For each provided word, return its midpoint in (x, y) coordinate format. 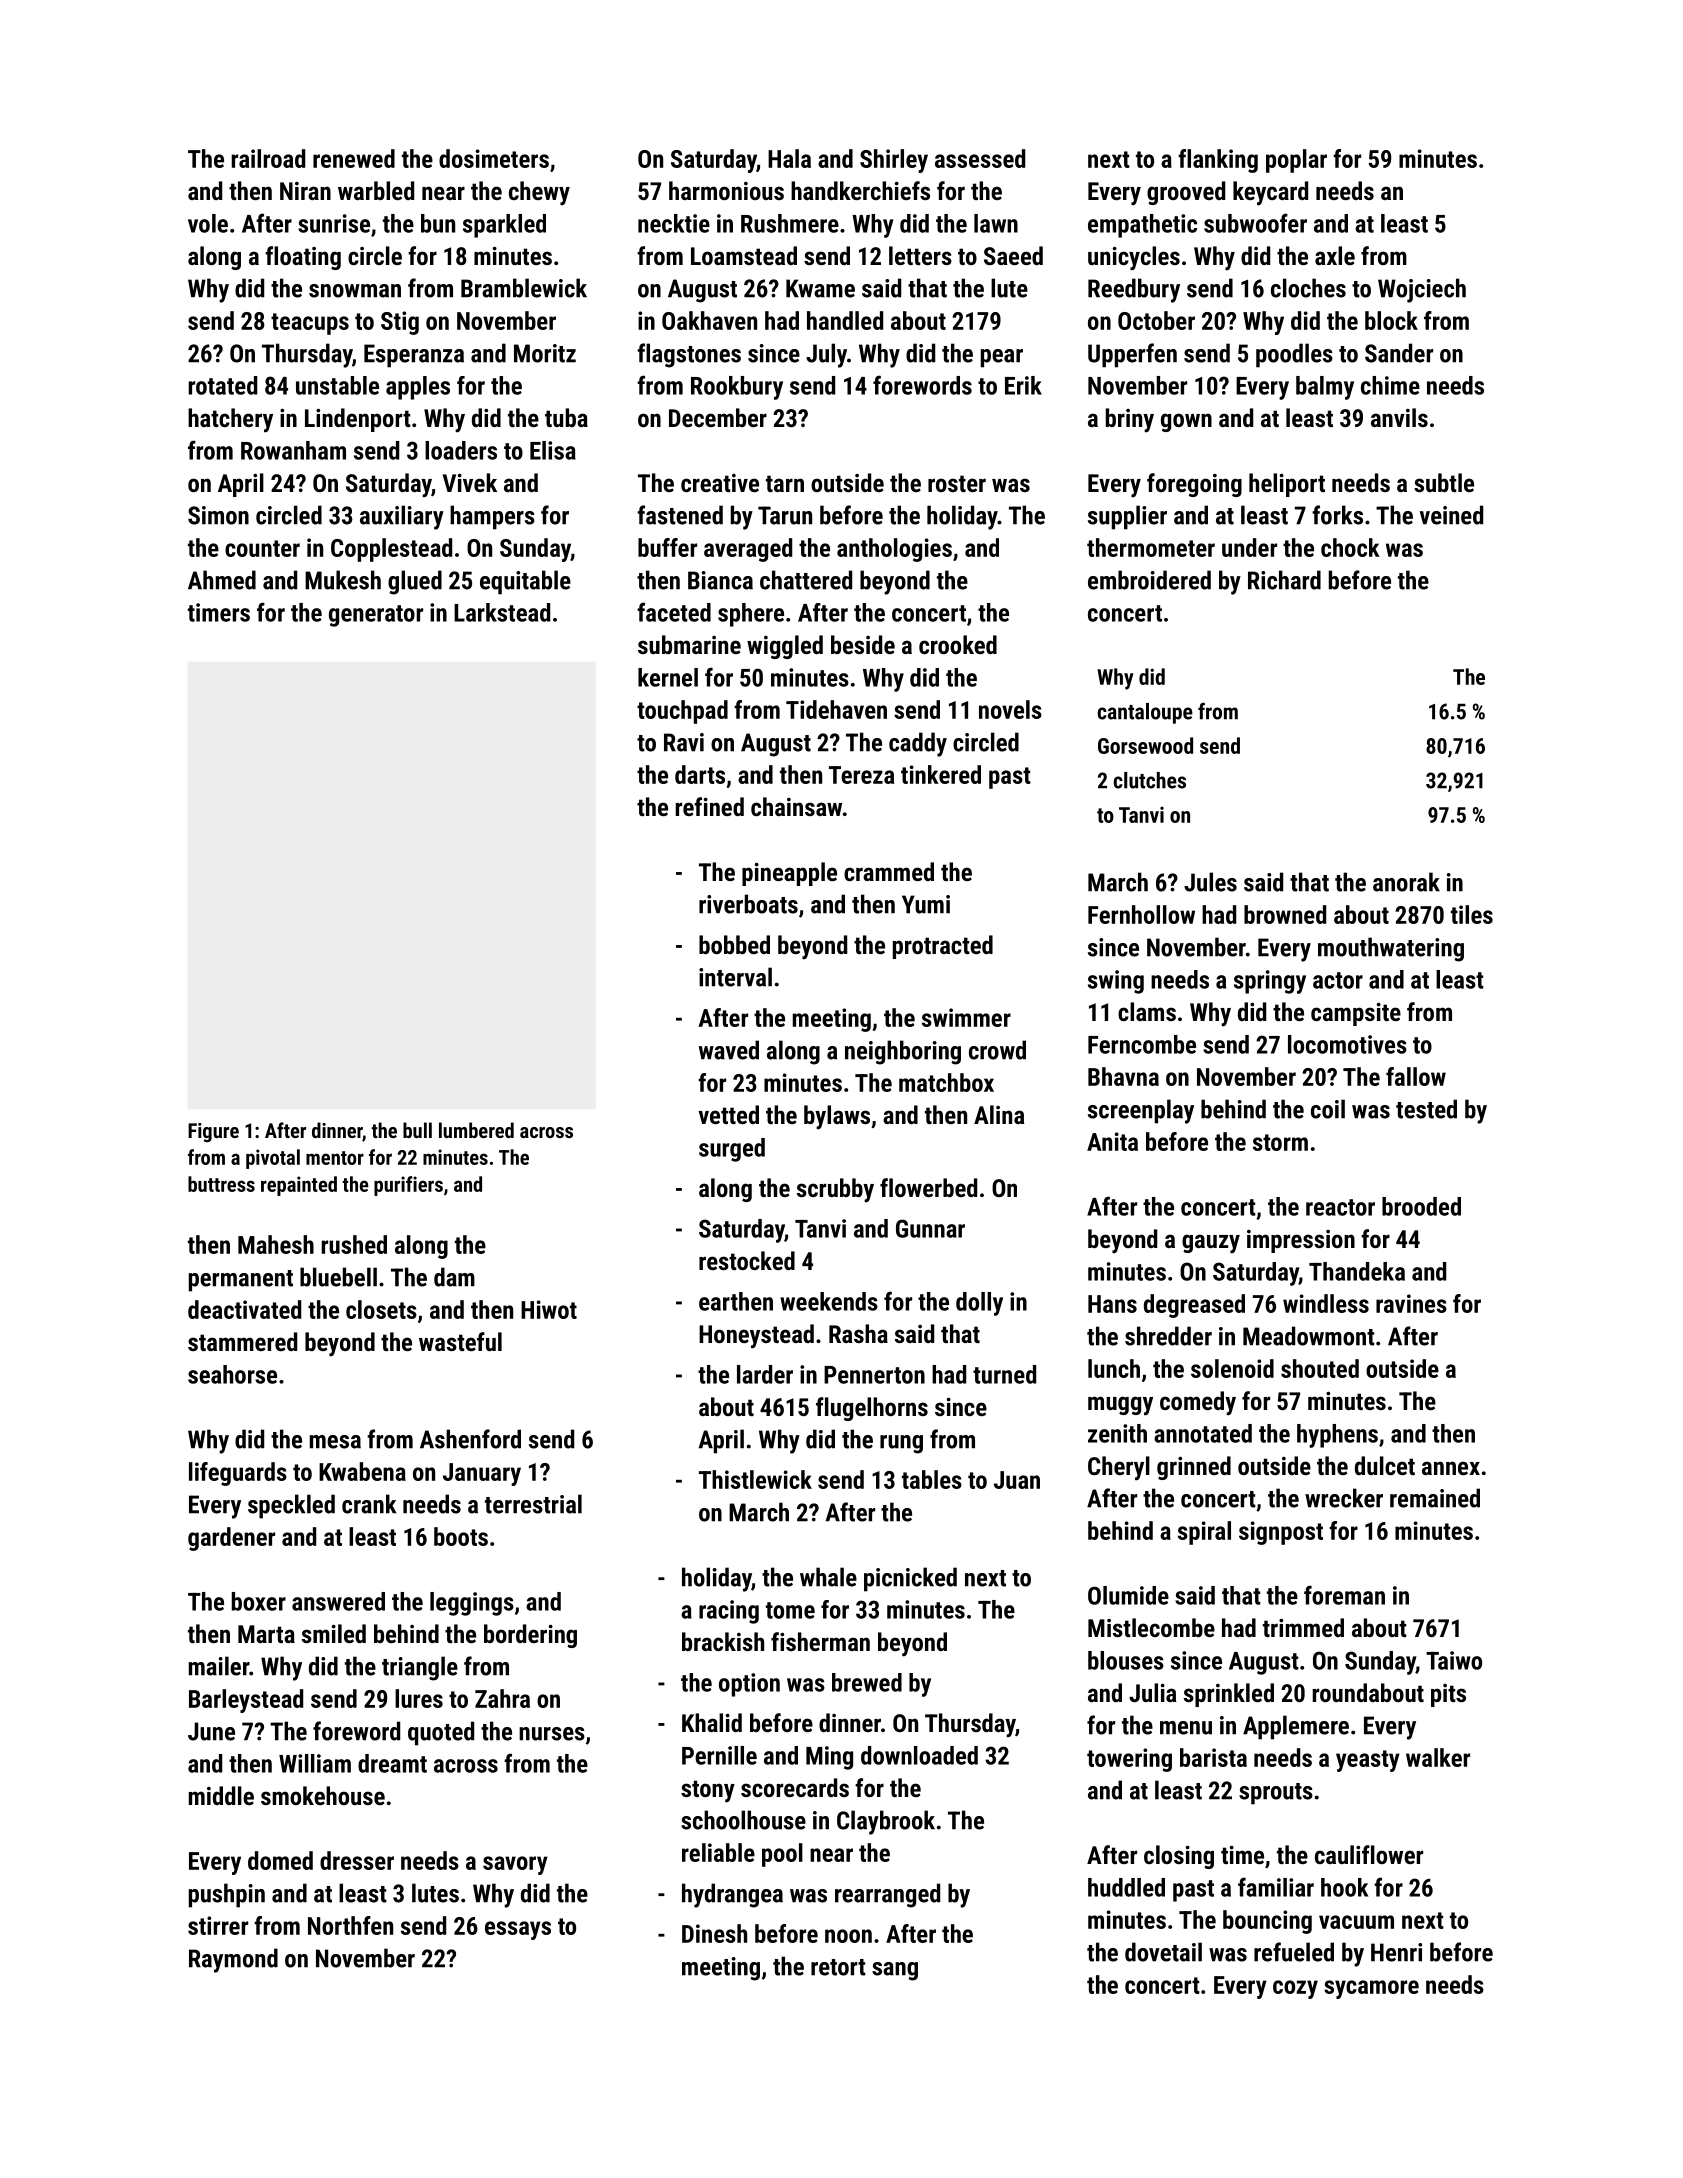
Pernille (719, 1755)
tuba (566, 417)
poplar (1296, 161)
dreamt (392, 1763)
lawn (996, 223)
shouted (1320, 1368)
